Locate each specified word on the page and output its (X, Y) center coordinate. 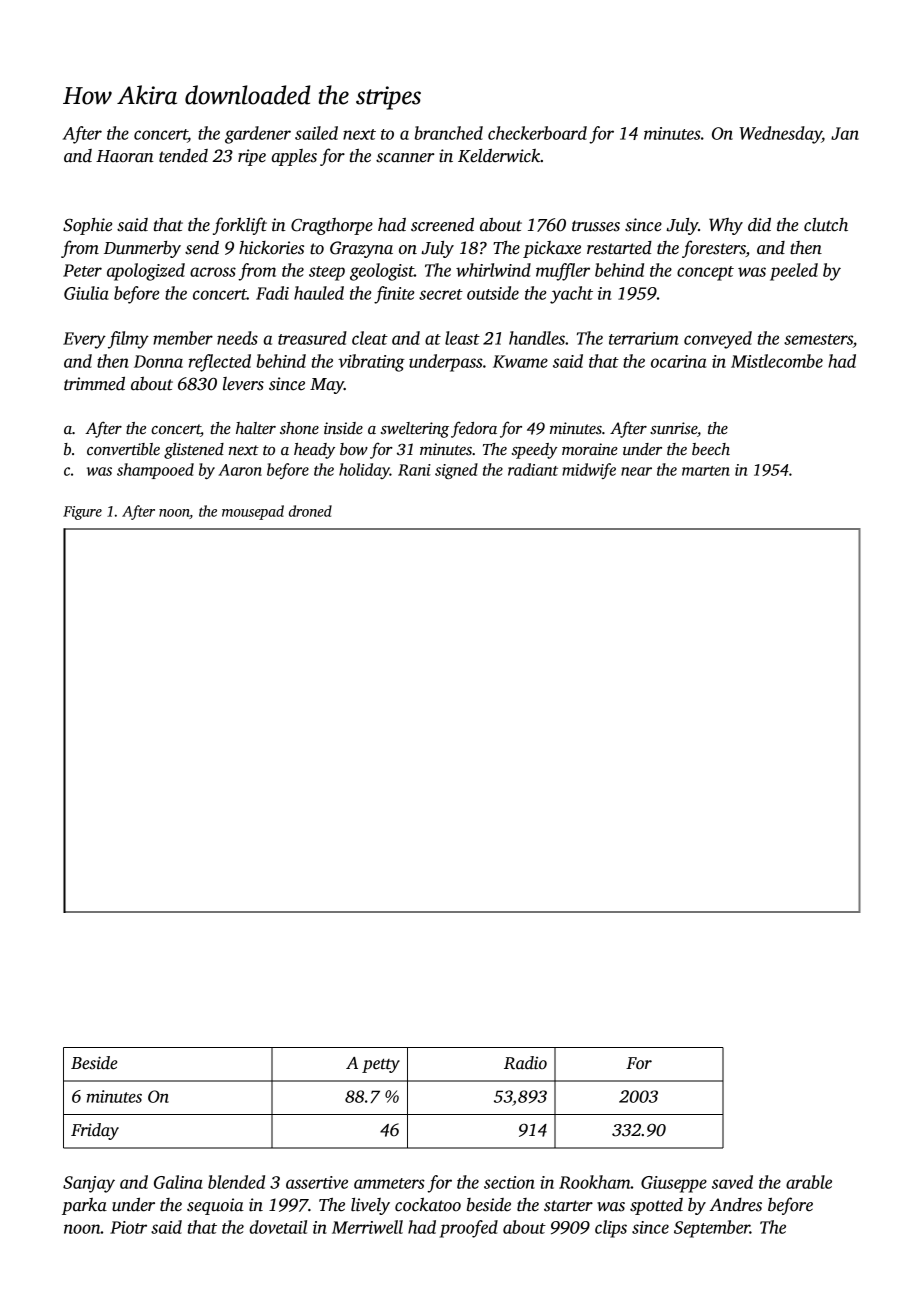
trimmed (94, 384)
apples (294, 157)
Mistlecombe (777, 361)
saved (732, 1182)
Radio (525, 1063)
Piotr (128, 1227)
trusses (596, 226)
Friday (95, 1131)
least (462, 338)
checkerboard (537, 133)
